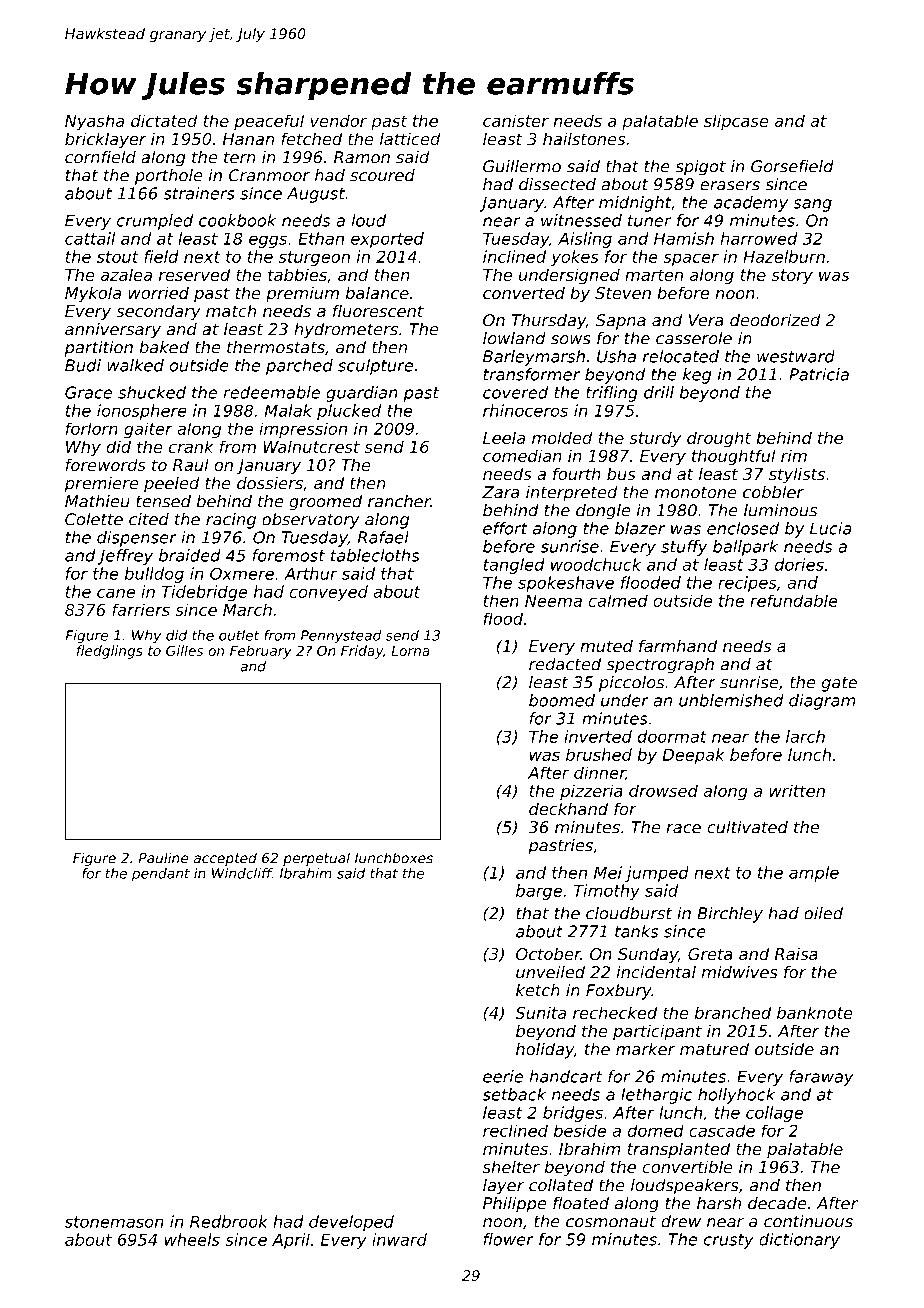 The width and height of the screenshot is (924, 1308). I want to click on thoughtful, so click(733, 457).
